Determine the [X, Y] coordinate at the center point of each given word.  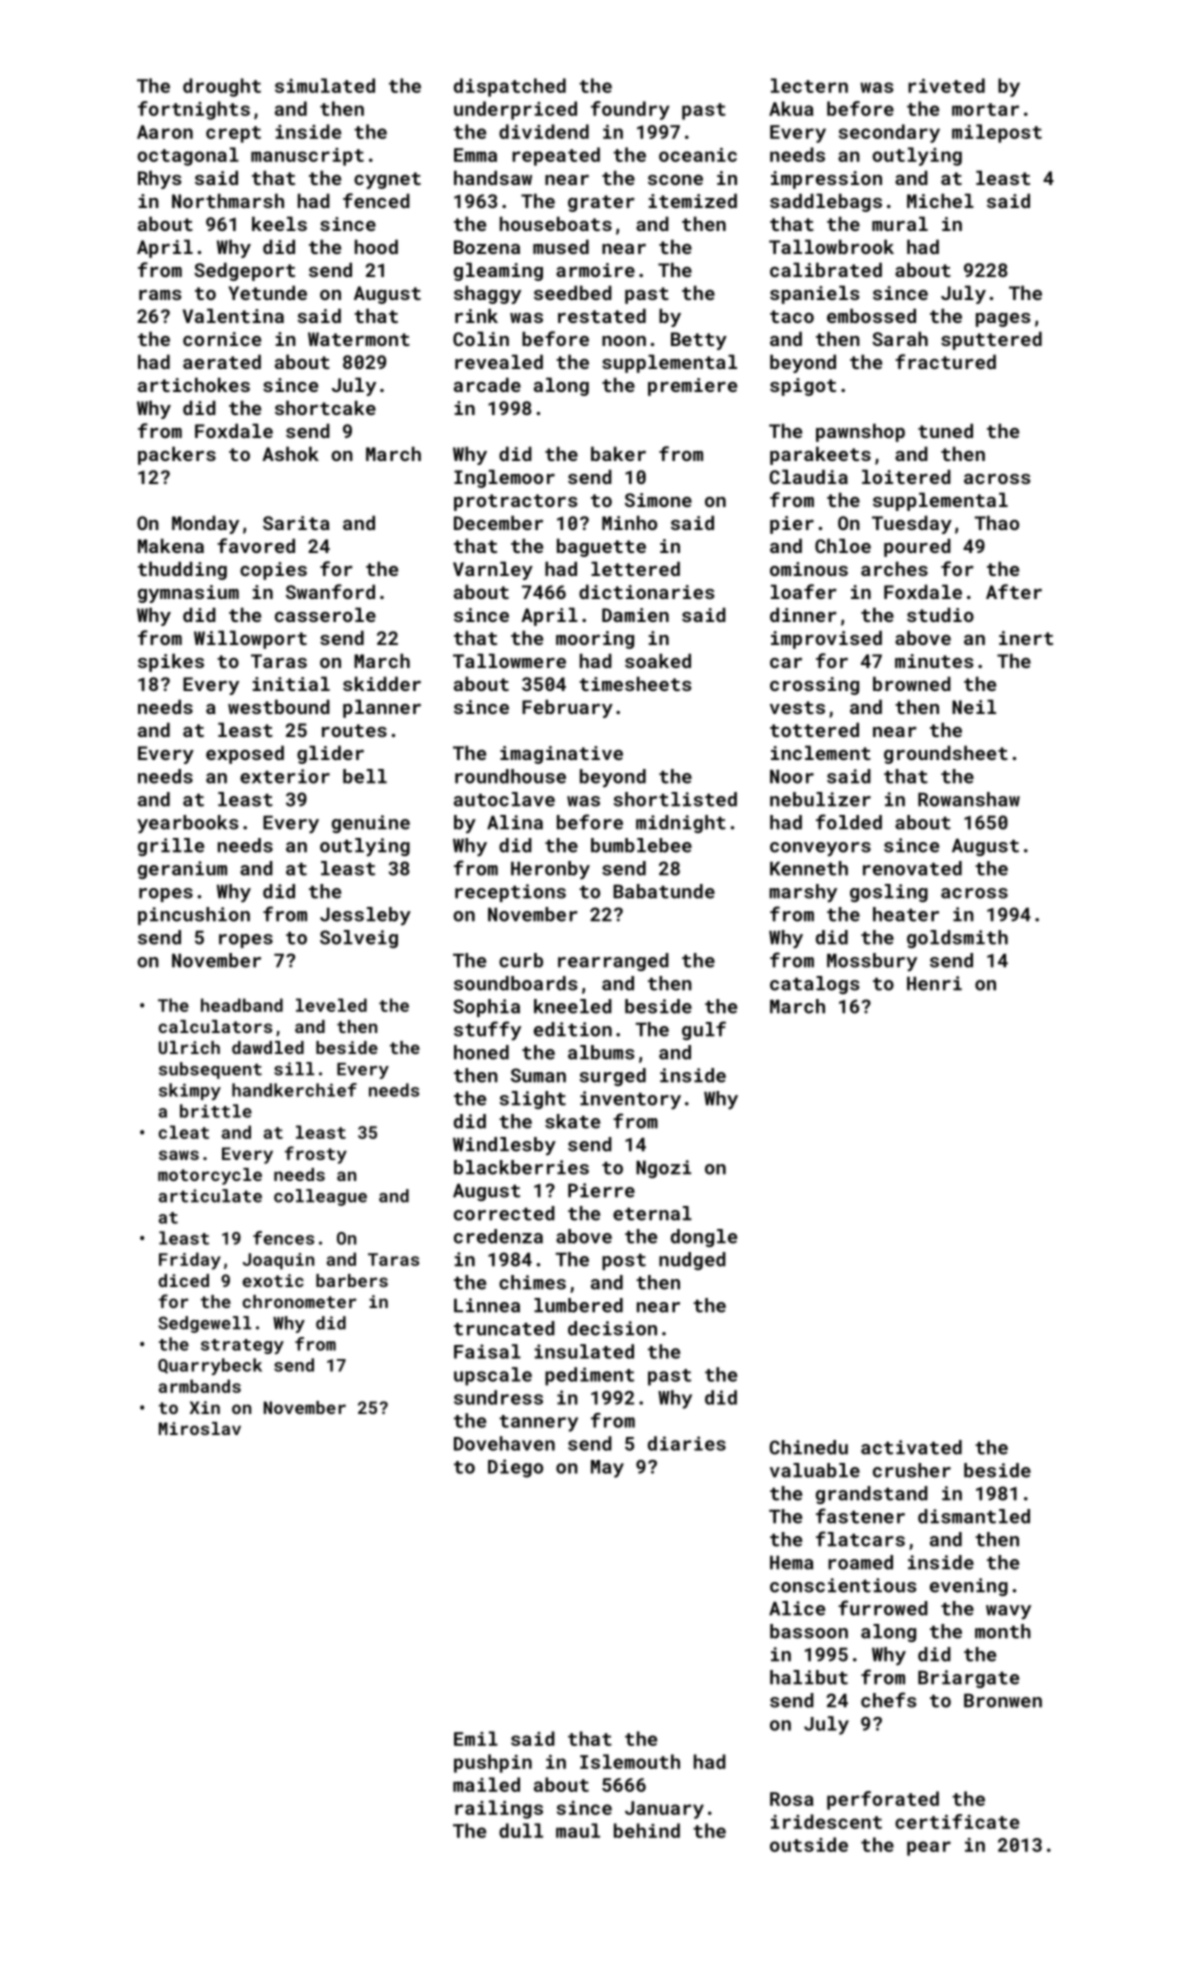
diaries [687, 1443]
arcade [487, 384]
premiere [692, 387]
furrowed [883, 1608]
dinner [803, 614]
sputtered [991, 340]
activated [911, 1447]
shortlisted [675, 799]
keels [279, 223]
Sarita [296, 523]
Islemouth [630, 1761]
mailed [486, 1784]
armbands [200, 1386]
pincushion [194, 916]
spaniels [814, 294]
